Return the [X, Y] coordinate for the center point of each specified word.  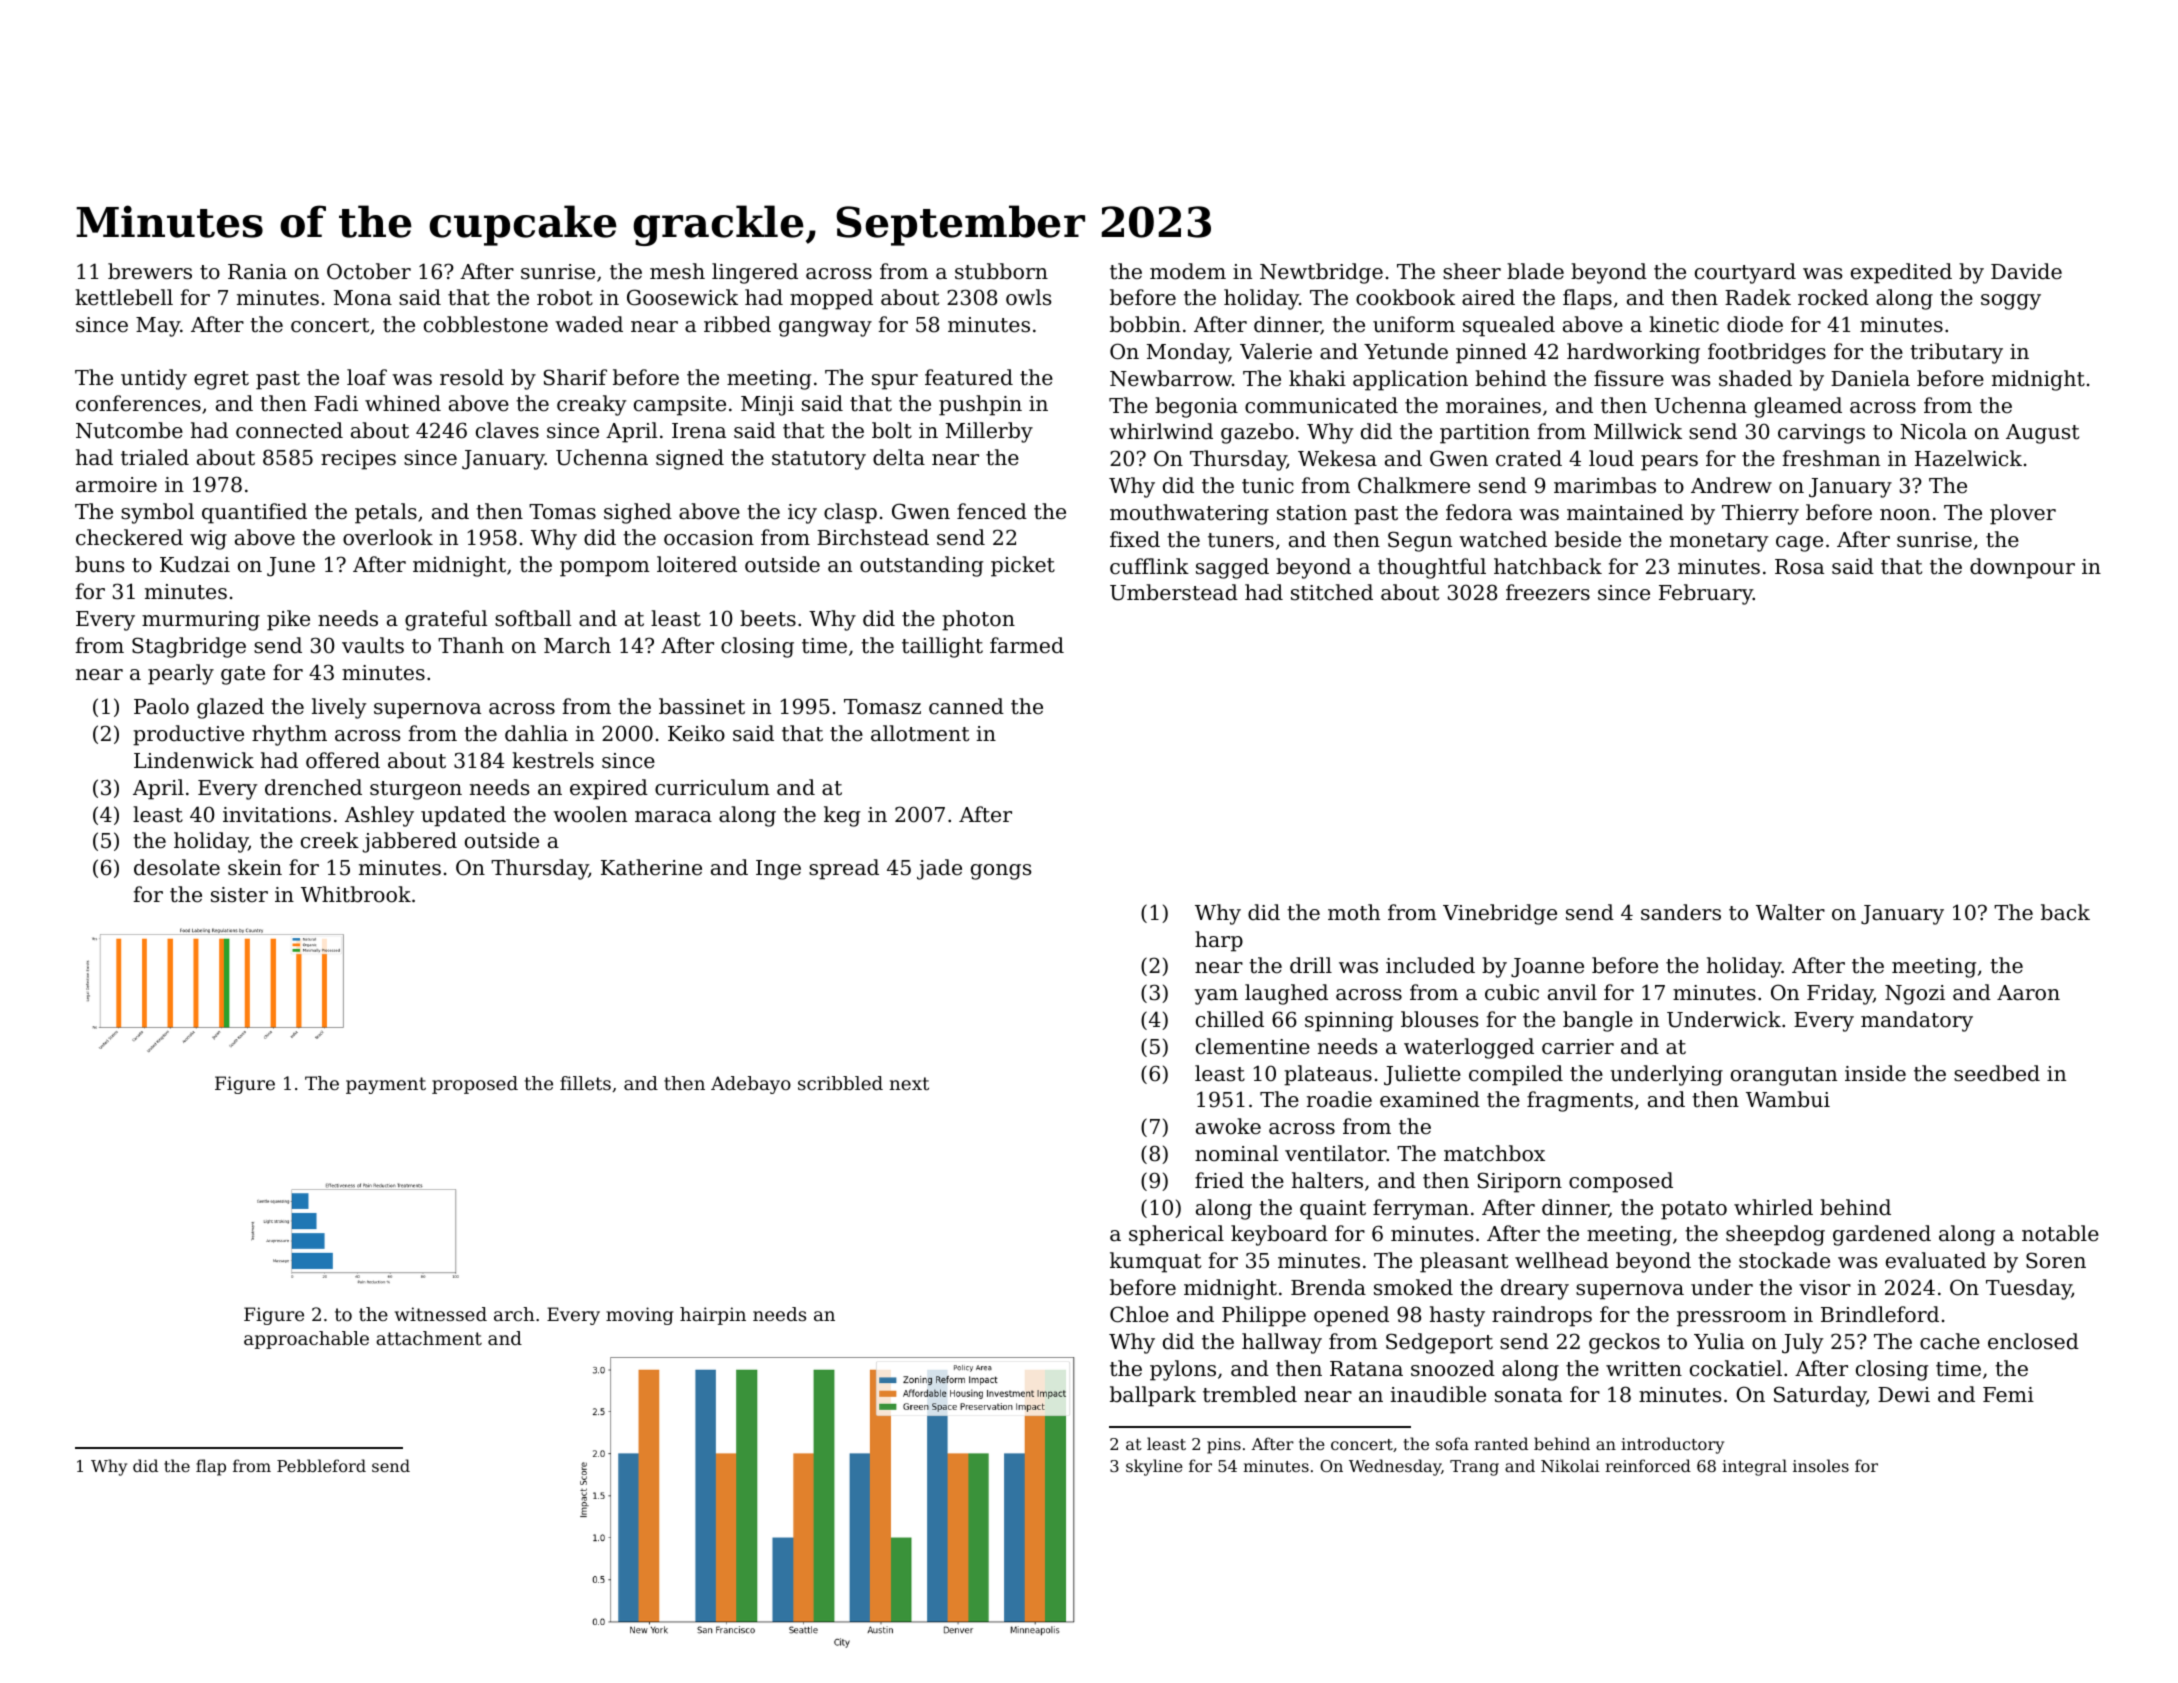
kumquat [1155, 1262]
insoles [1821, 1465]
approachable [306, 1340]
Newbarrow [1171, 378]
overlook [388, 537]
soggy [2011, 302]
